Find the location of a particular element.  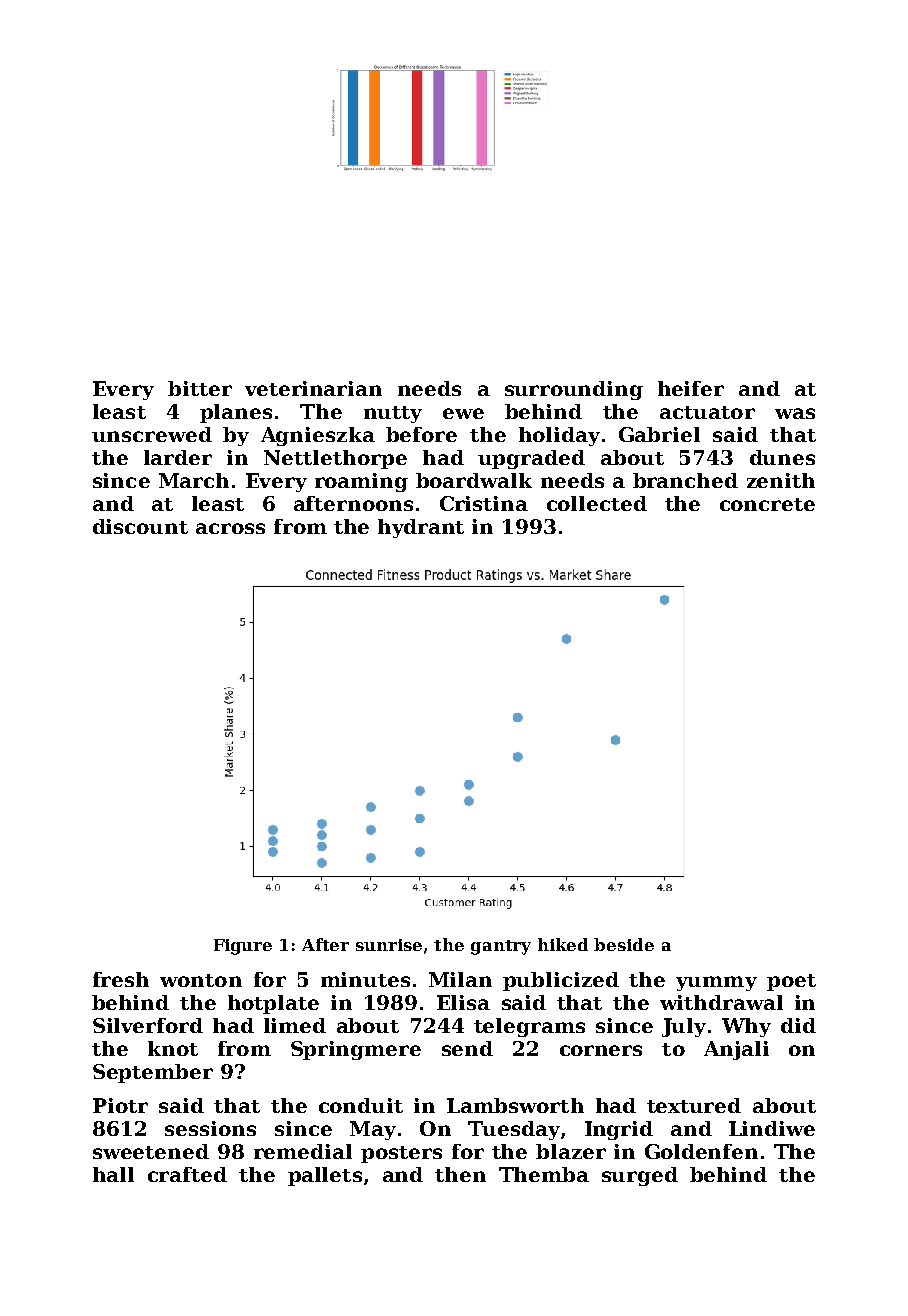

Elisa is located at coordinates (463, 1002).
